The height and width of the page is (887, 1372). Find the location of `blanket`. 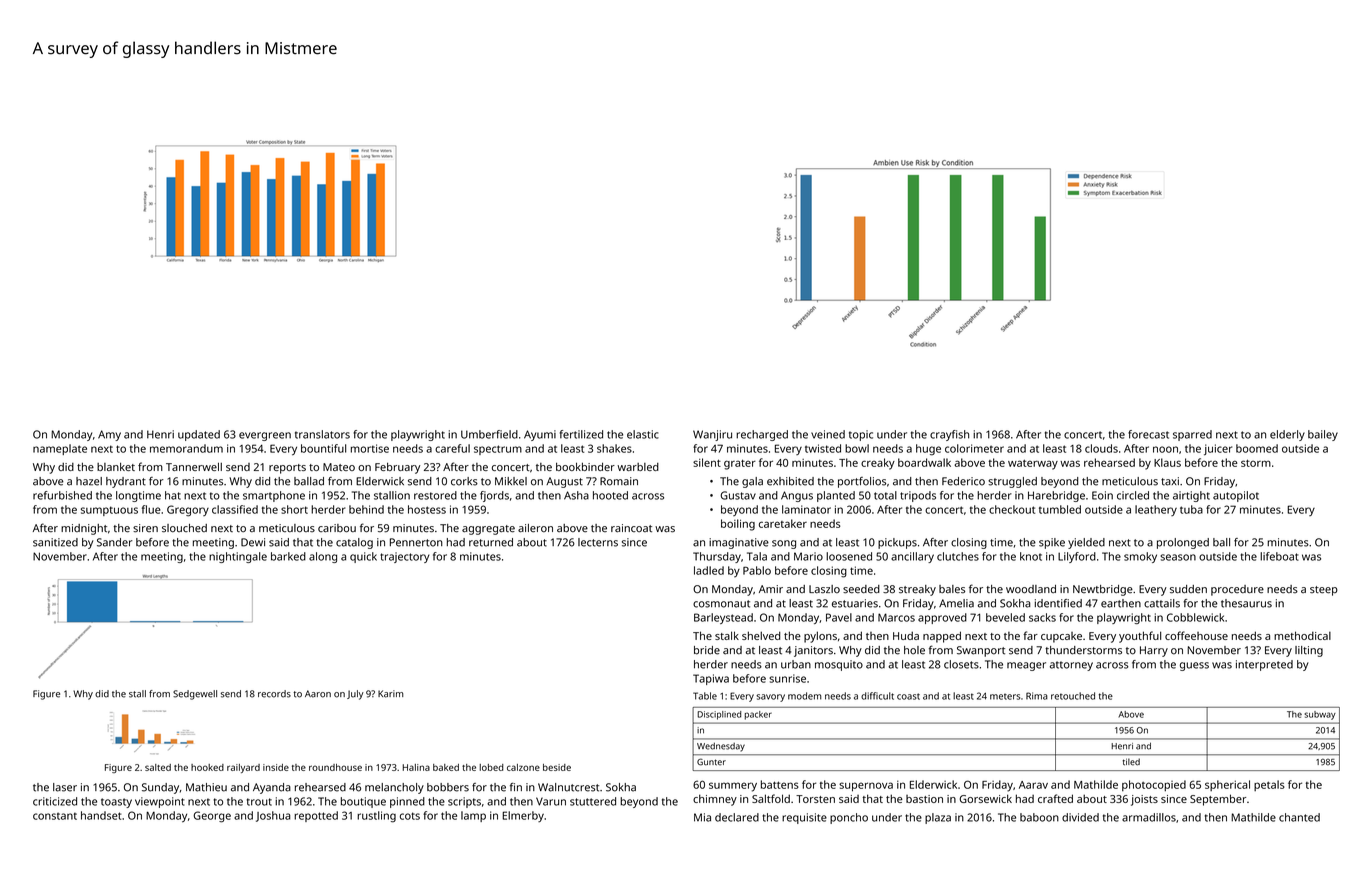

blanket is located at coordinates (116, 467).
